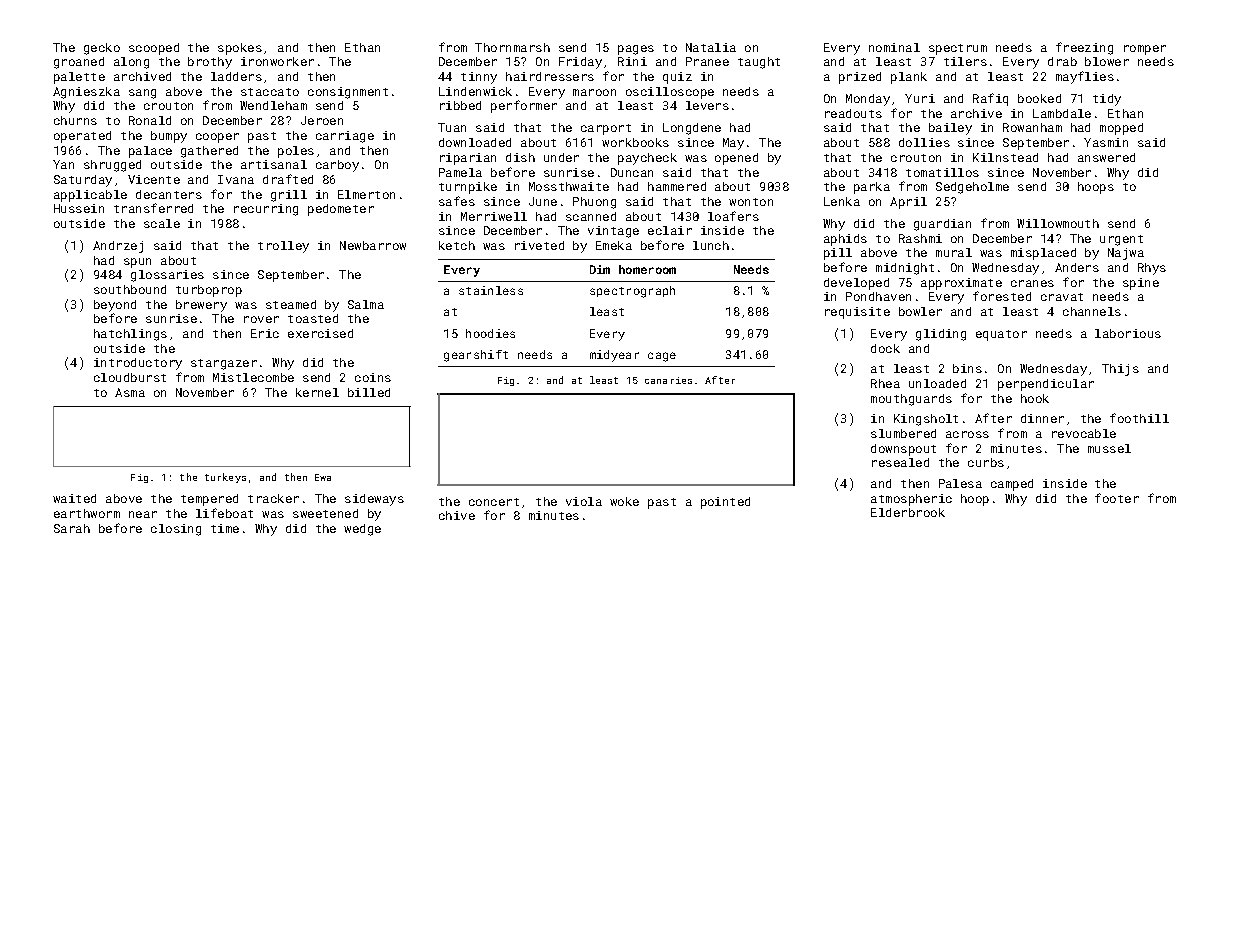 The height and width of the image is (952, 1233). What do you see at coordinates (512, 47) in the image?
I see `Thornmarsh` at bounding box center [512, 47].
